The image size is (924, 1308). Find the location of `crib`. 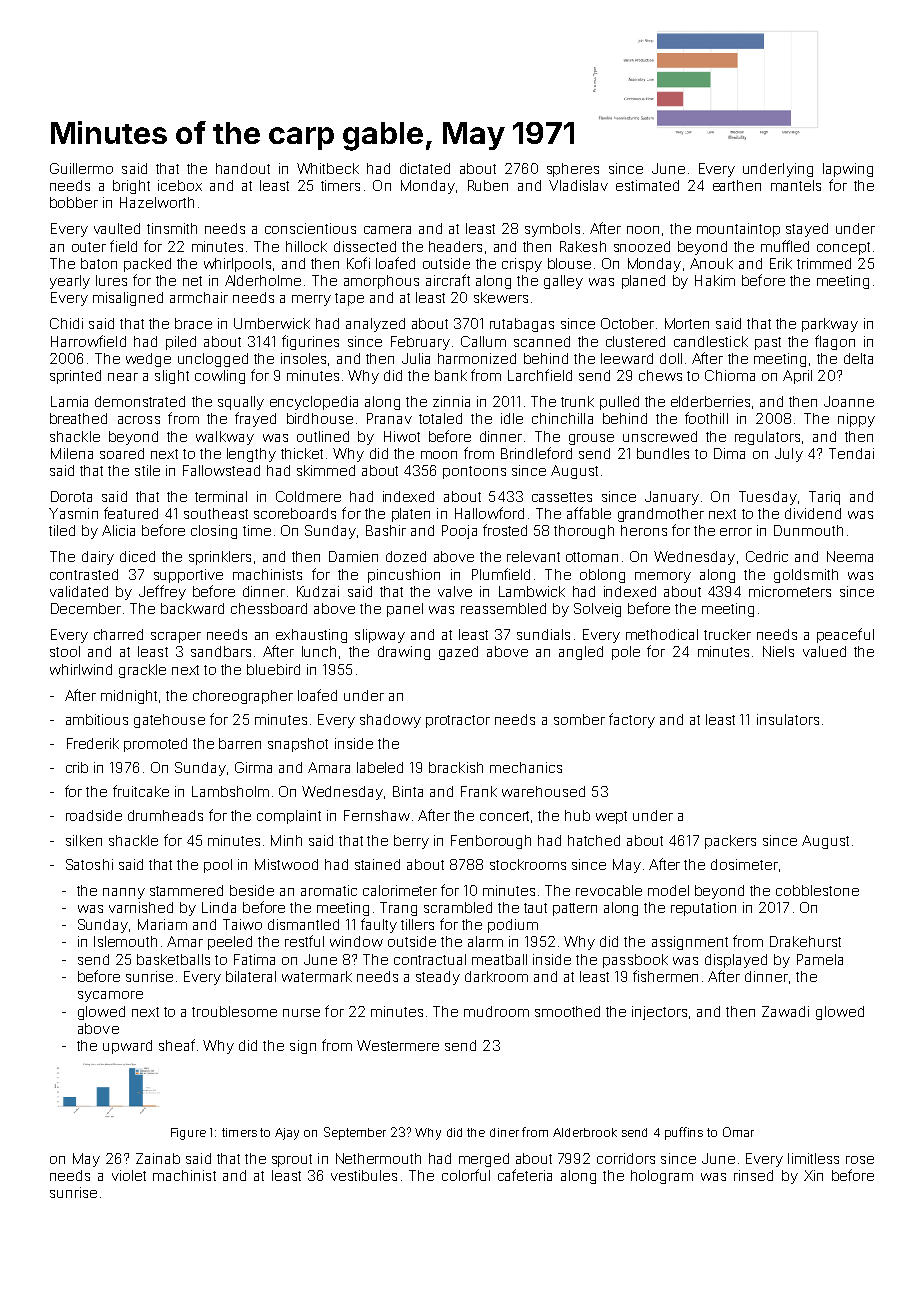

crib is located at coordinates (77, 767).
